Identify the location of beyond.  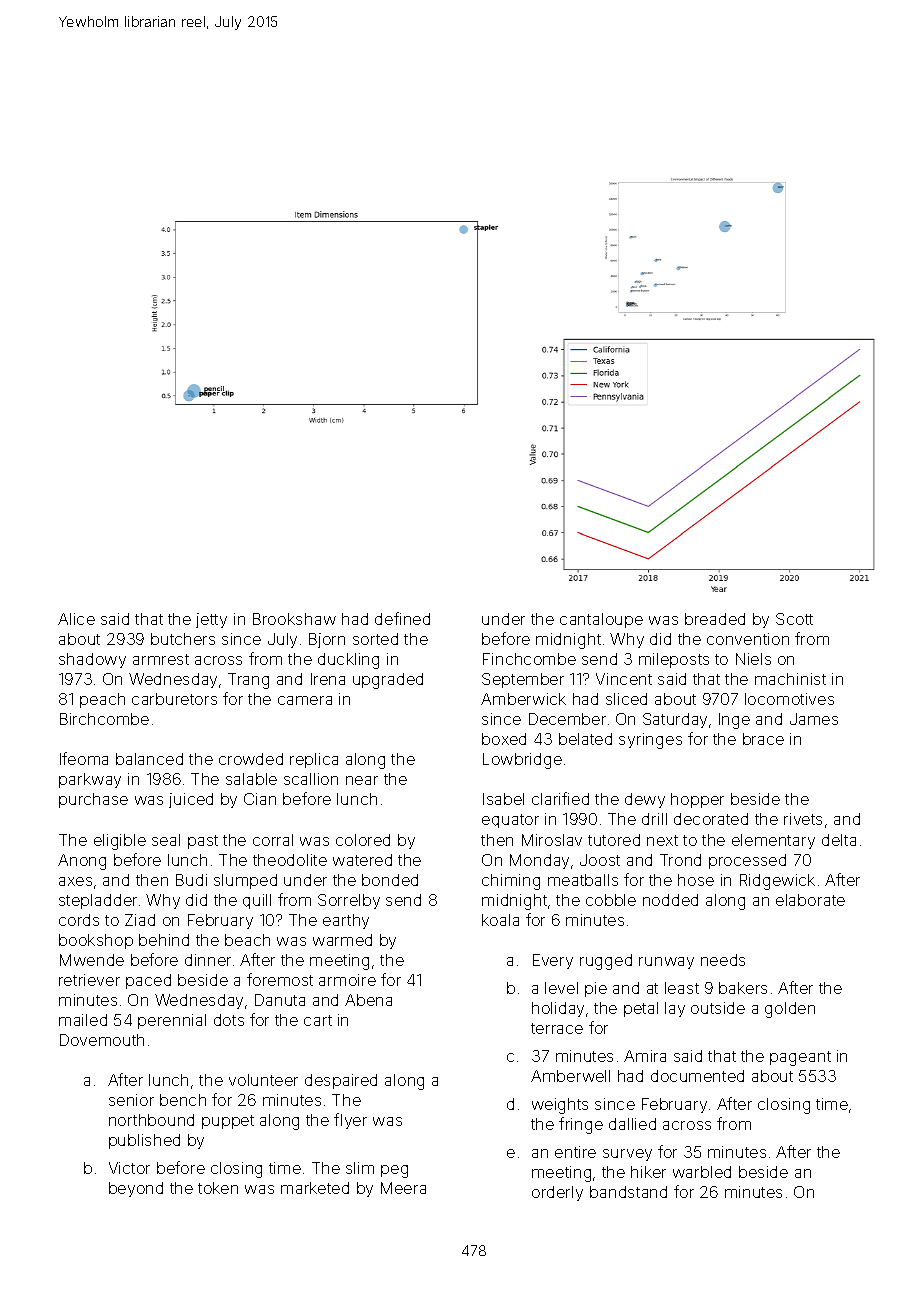
(136, 1189).
